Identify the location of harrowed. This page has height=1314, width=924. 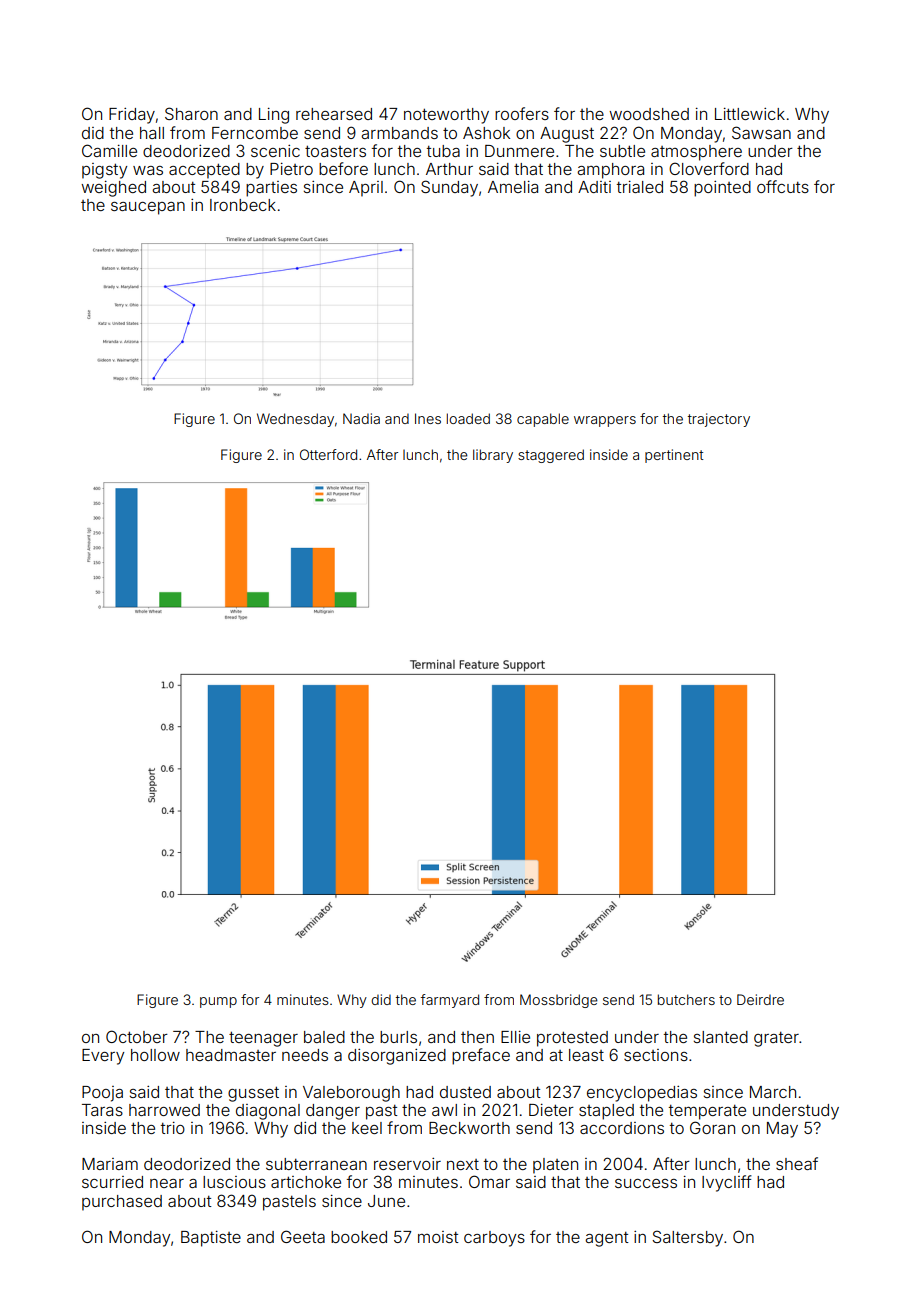
(164, 1110).
